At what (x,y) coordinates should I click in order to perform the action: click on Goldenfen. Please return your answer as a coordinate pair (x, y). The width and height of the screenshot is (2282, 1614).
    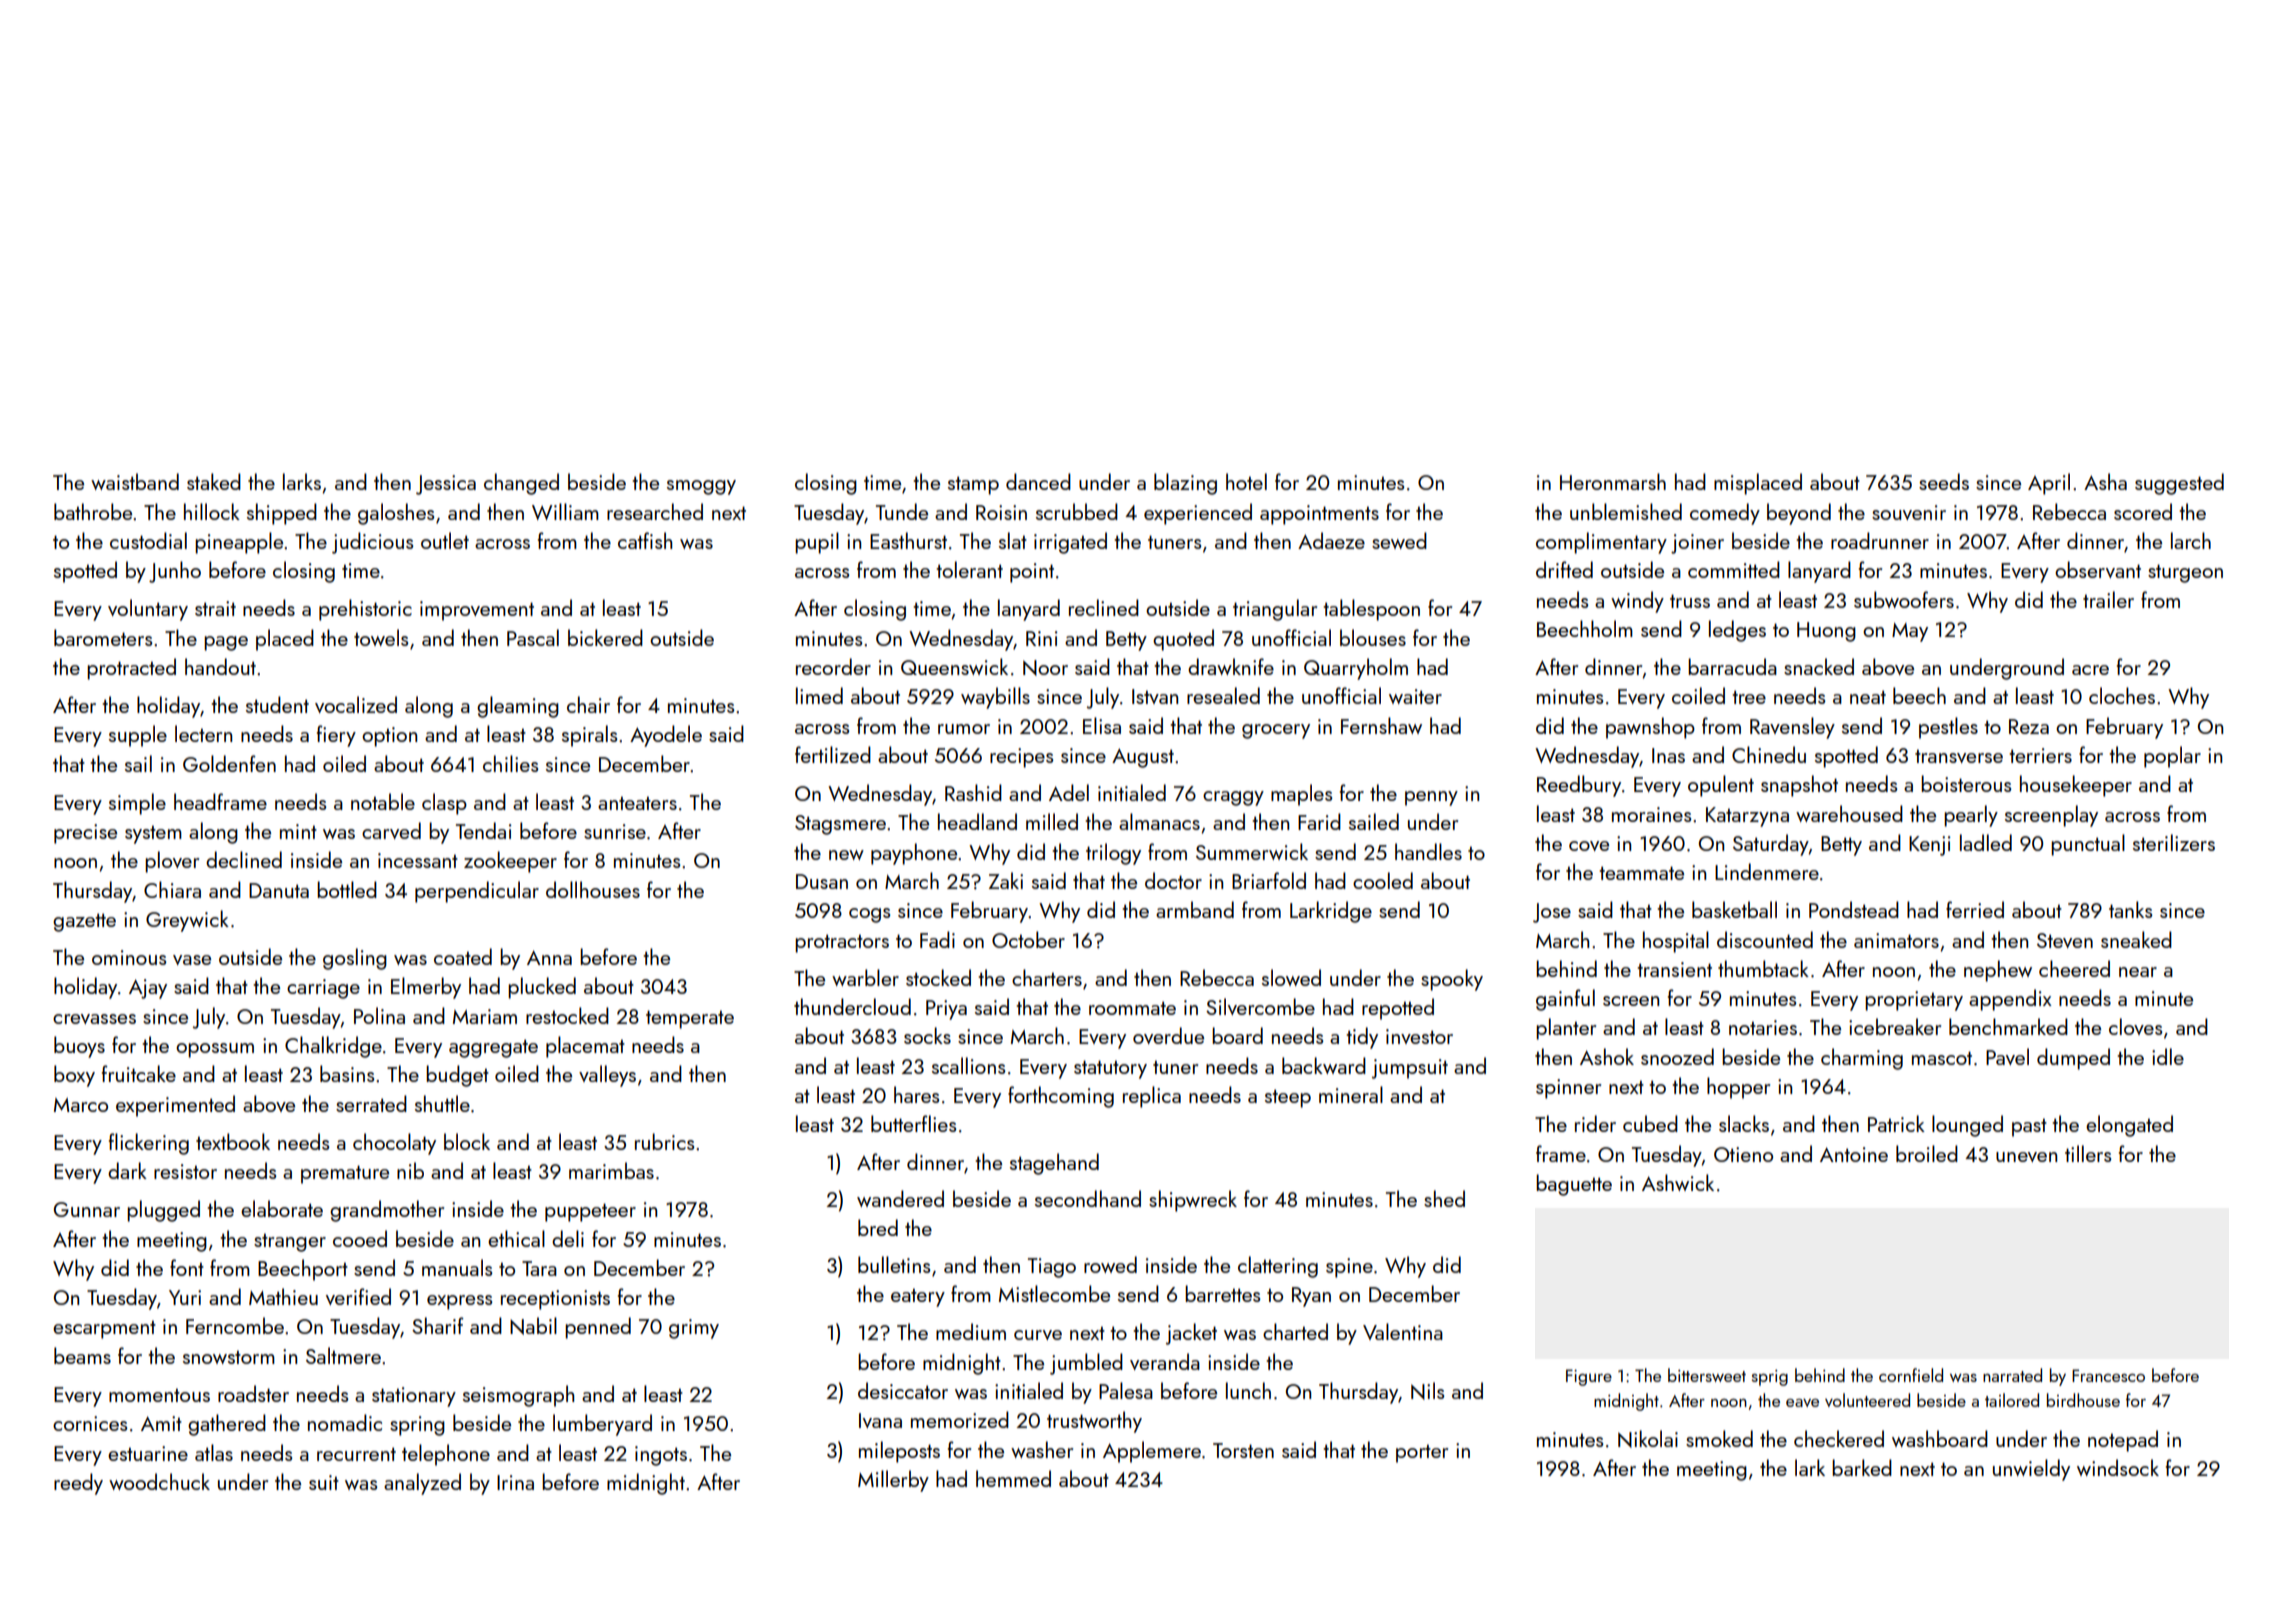
    Looking at the image, I should click on (229, 763).
